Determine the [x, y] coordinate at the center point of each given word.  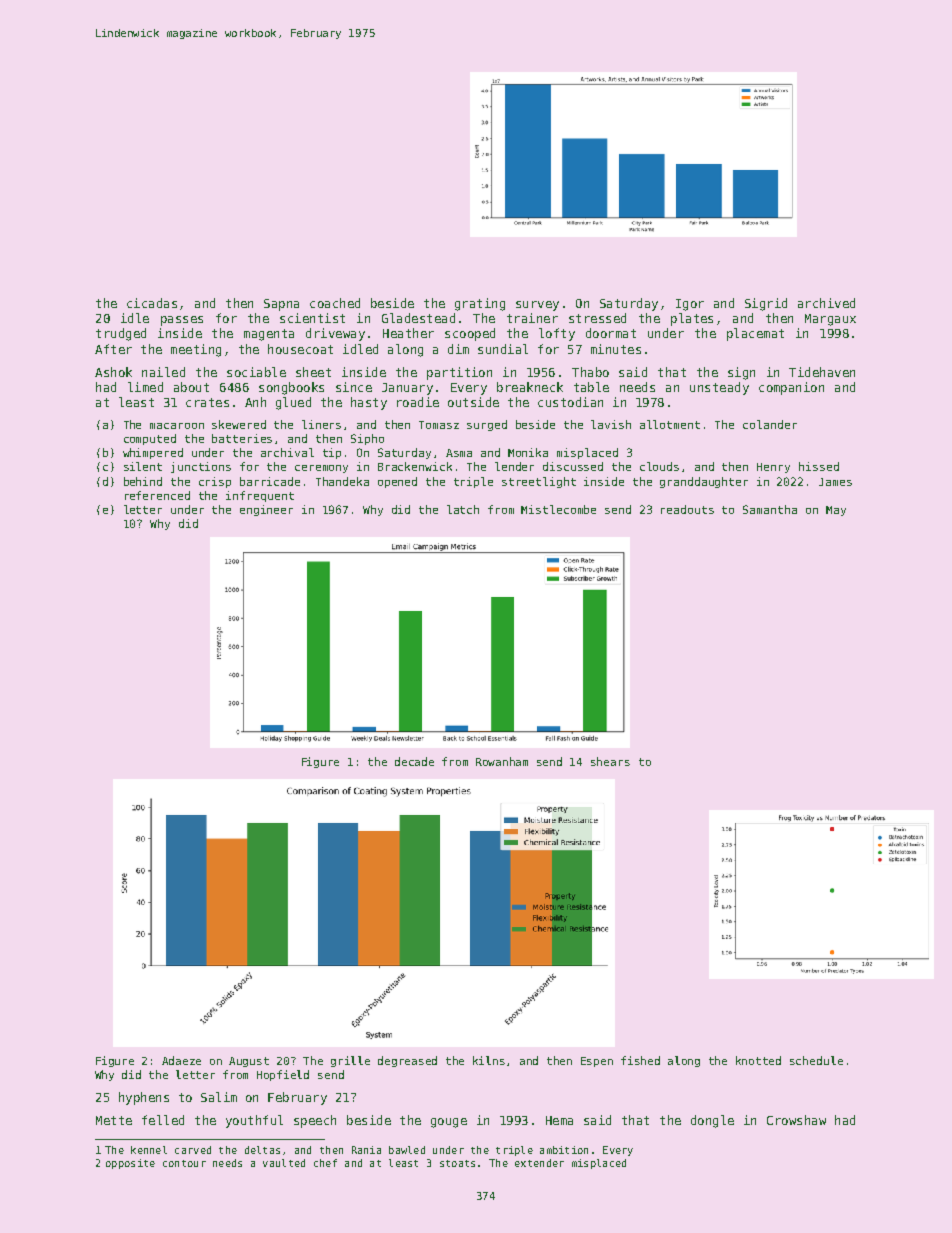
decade [414, 761]
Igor [690, 305]
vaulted [284, 1163]
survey [537, 306]
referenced [157, 495]
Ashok [113, 372]
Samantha [770, 509]
